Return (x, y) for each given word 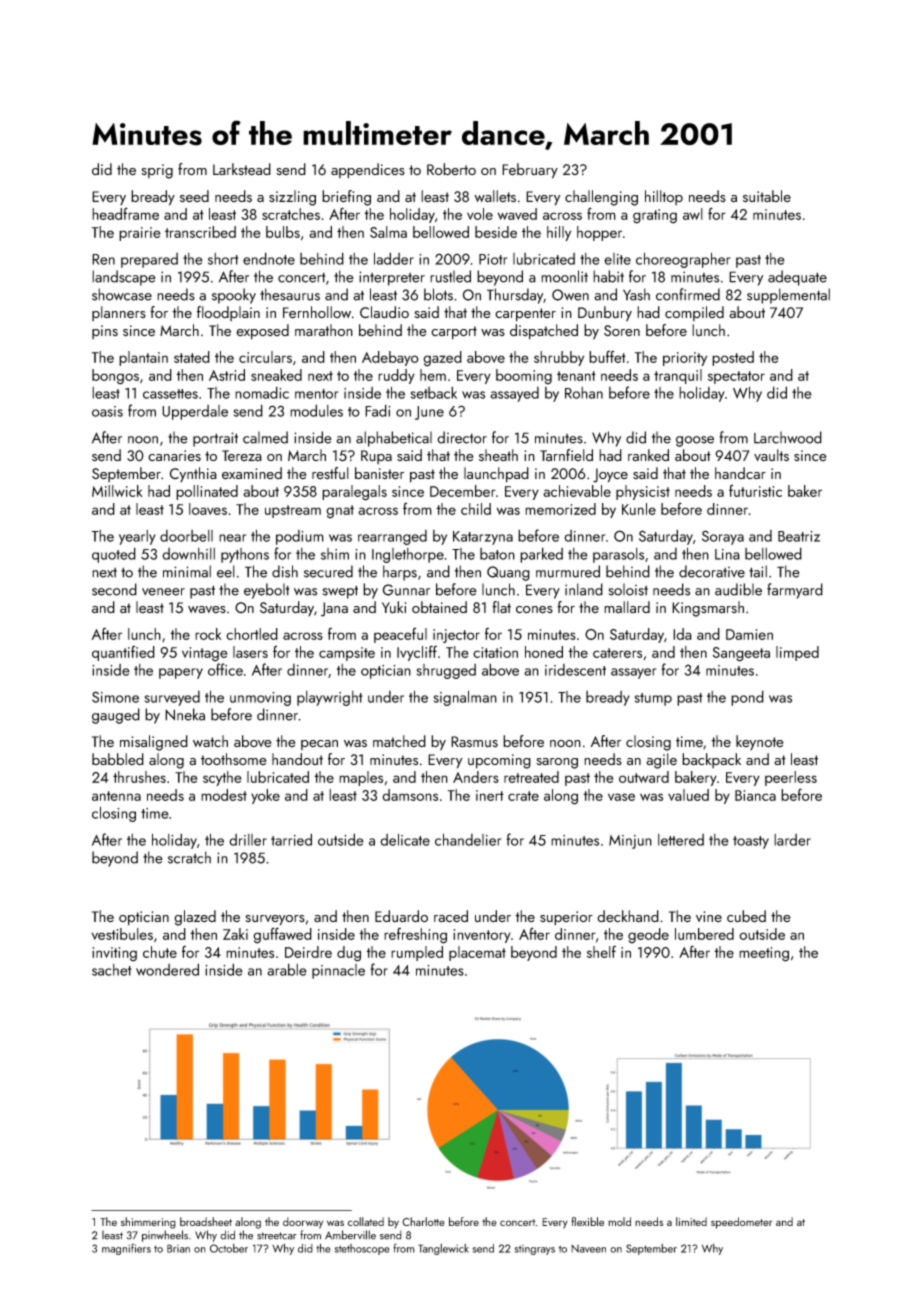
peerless (791, 778)
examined (252, 473)
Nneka (185, 714)
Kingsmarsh (708, 609)
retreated (531, 777)
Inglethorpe (408, 555)
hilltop (664, 197)
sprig (157, 171)
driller (248, 840)
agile (661, 761)
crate (523, 796)
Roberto (451, 169)
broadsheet (206, 1221)
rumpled (417, 953)
